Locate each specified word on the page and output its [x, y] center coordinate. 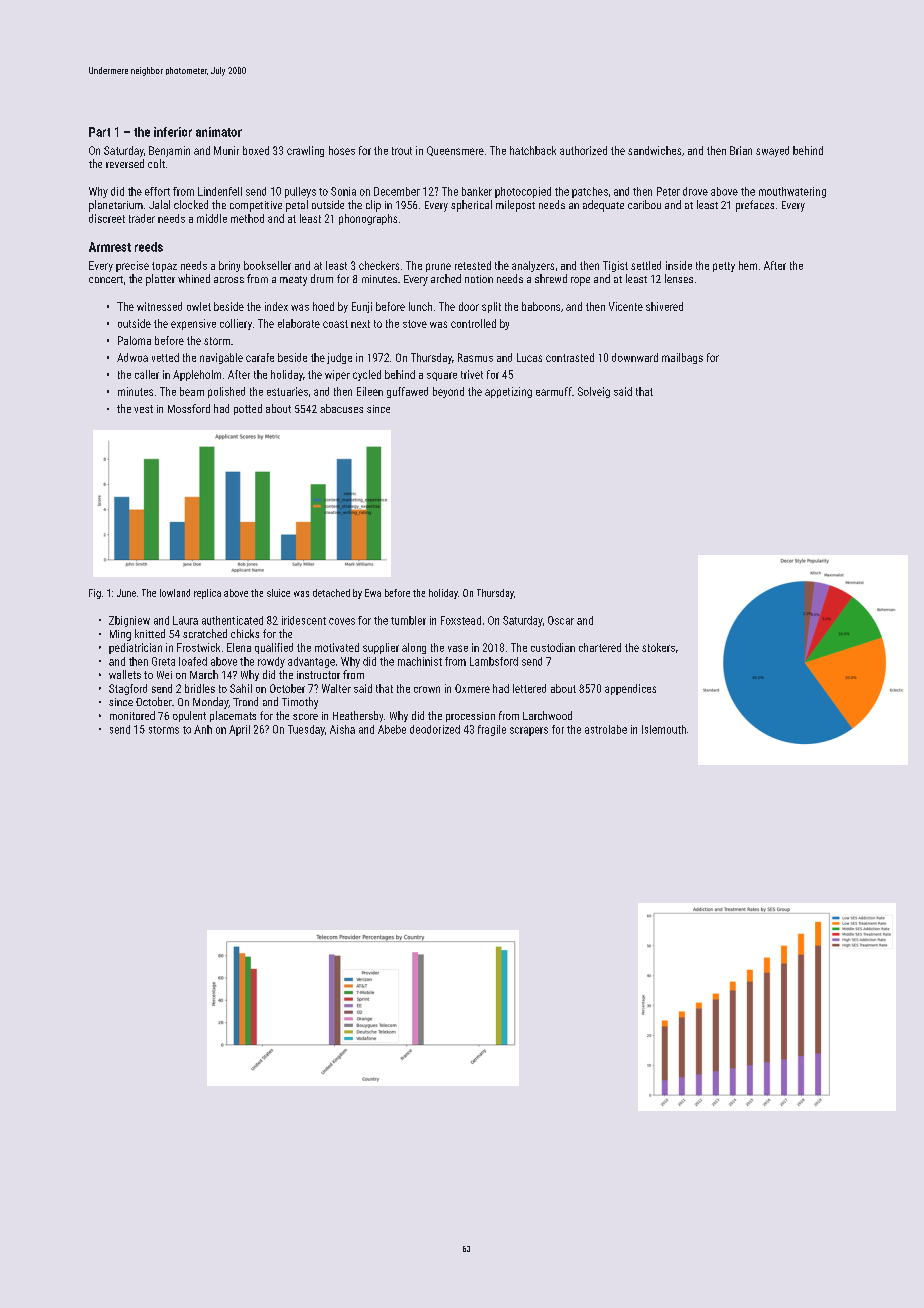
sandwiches [654, 150]
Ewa [373, 593]
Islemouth [664, 729]
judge [339, 358]
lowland [175, 593]
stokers [658, 647]
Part [99, 132]
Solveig [594, 392]
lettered [529, 688]
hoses [342, 150]
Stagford [128, 689]
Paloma [134, 340]
